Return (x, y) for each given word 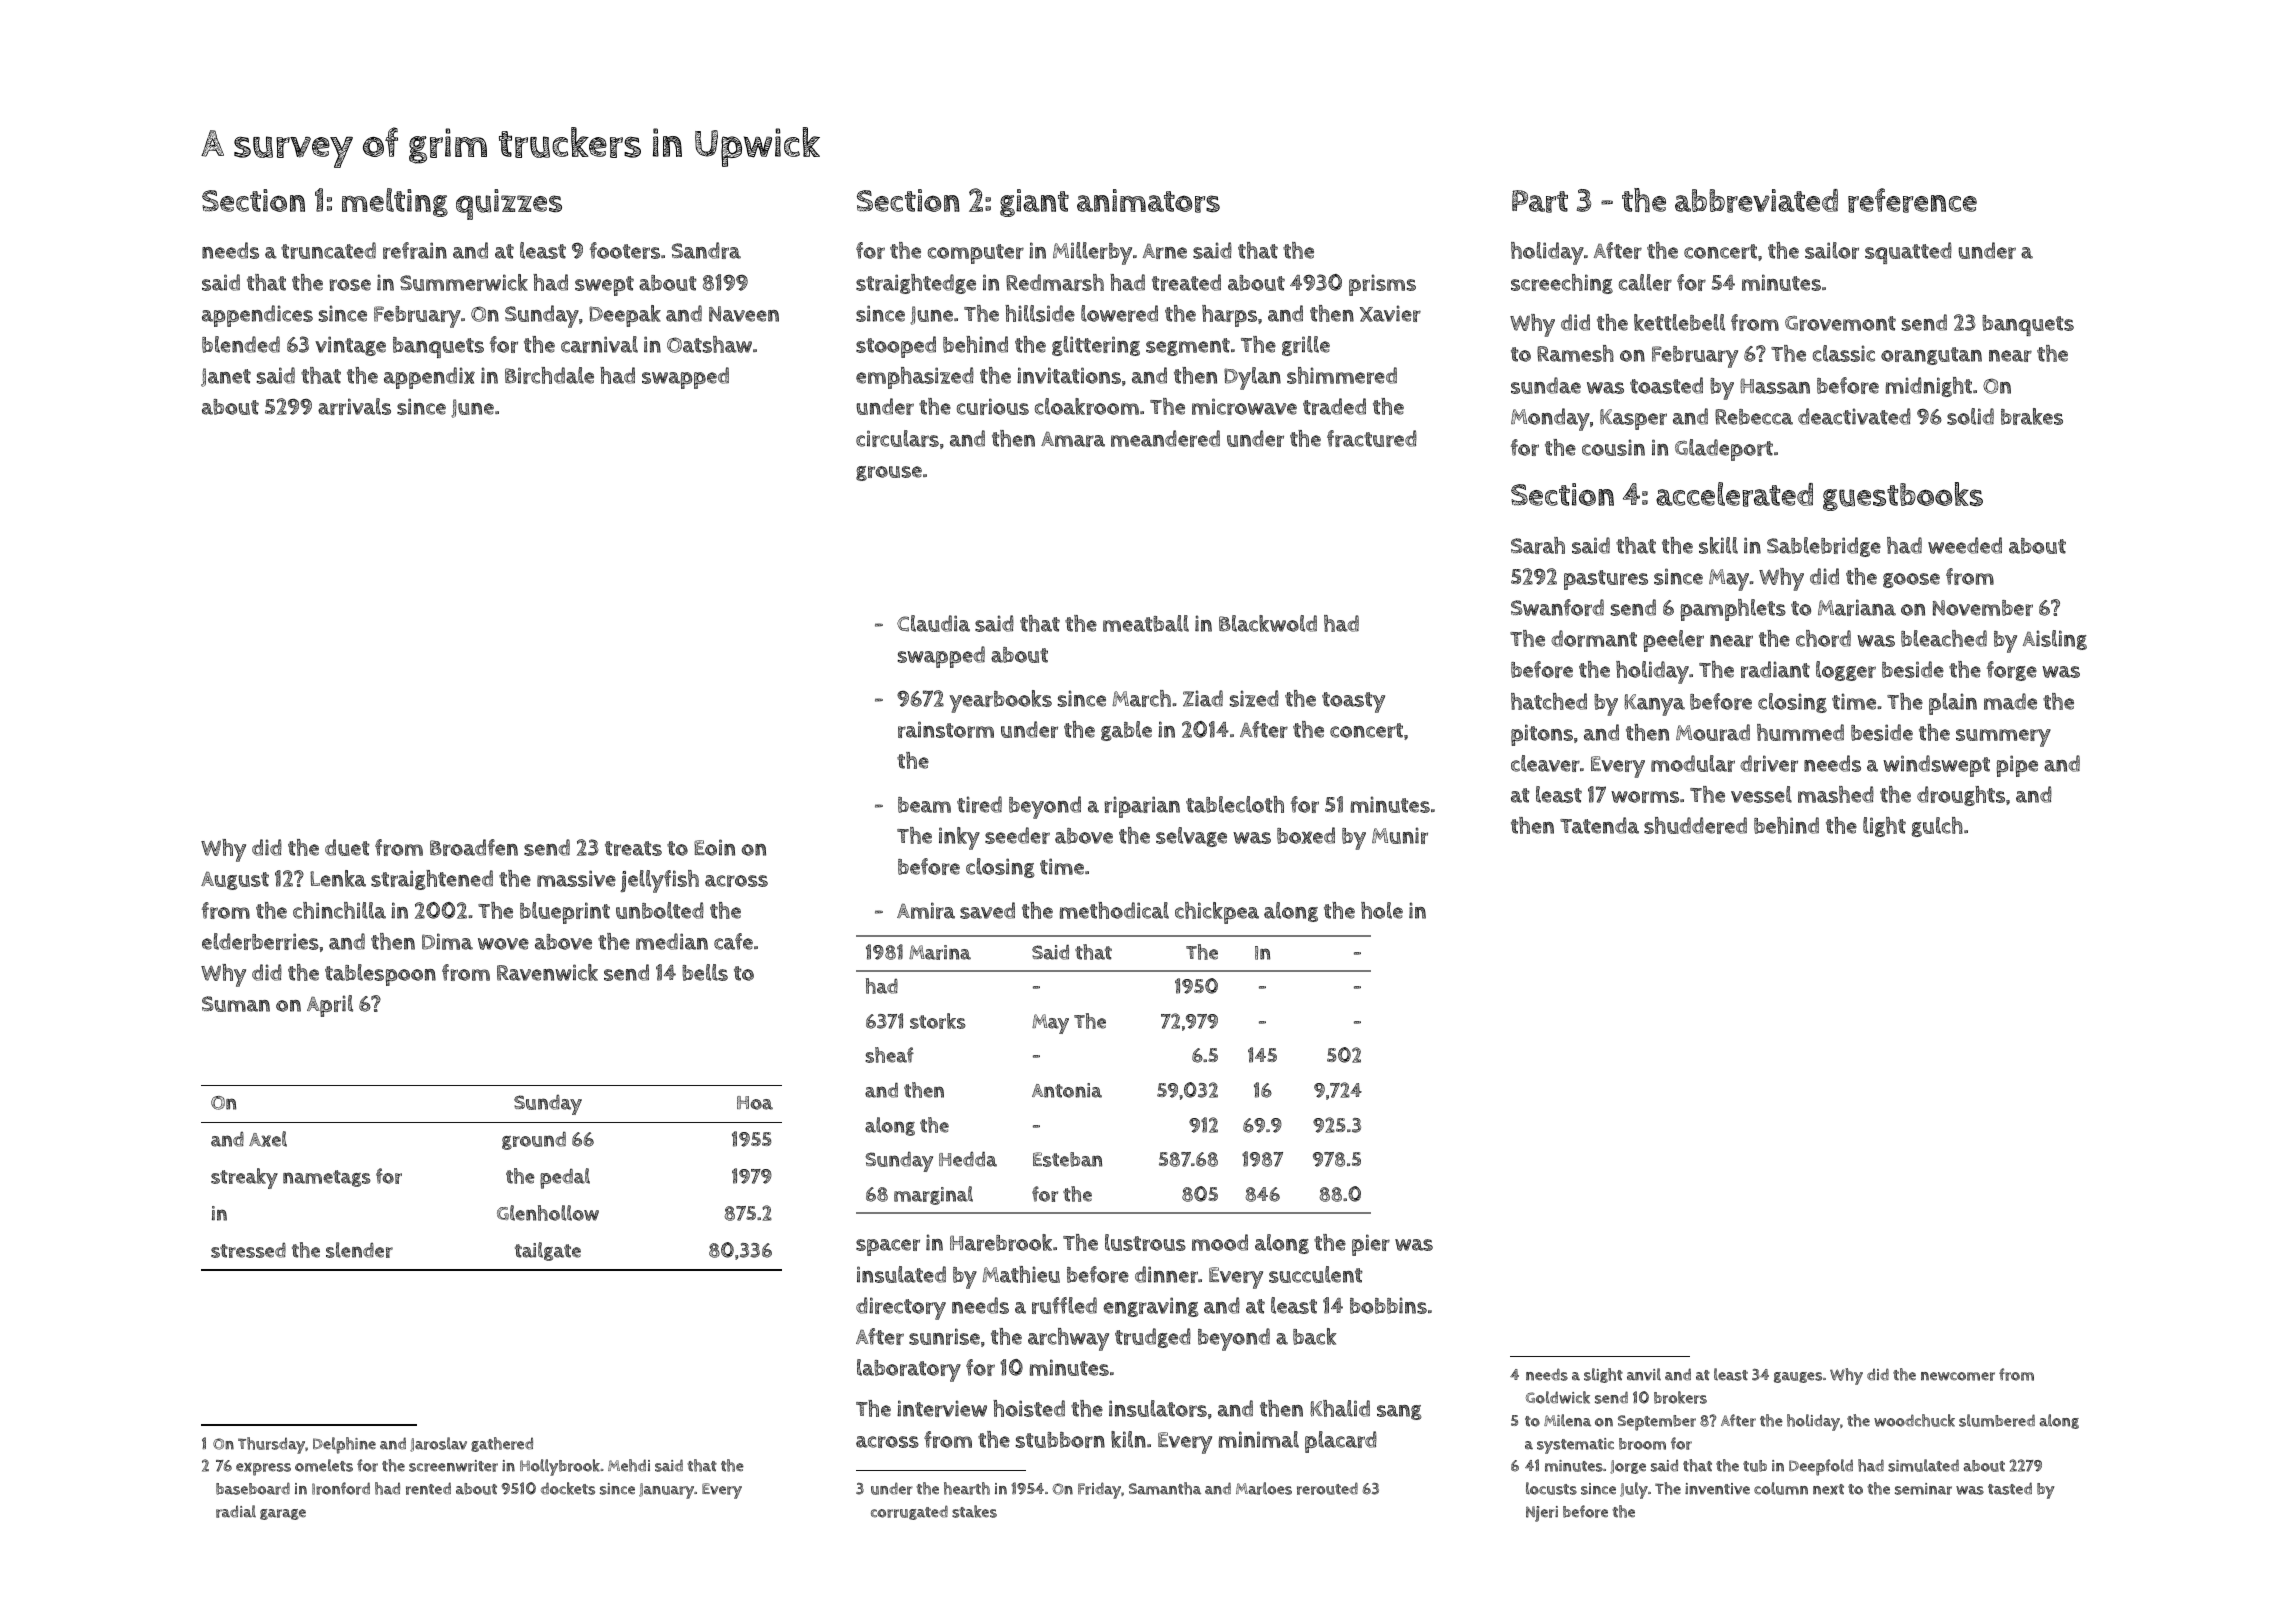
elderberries (260, 941)
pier (1371, 1245)
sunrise (944, 1336)
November (1983, 608)
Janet (226, 377)
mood (1220, 1242)
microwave (1244, 406)
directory (901, 1308)
